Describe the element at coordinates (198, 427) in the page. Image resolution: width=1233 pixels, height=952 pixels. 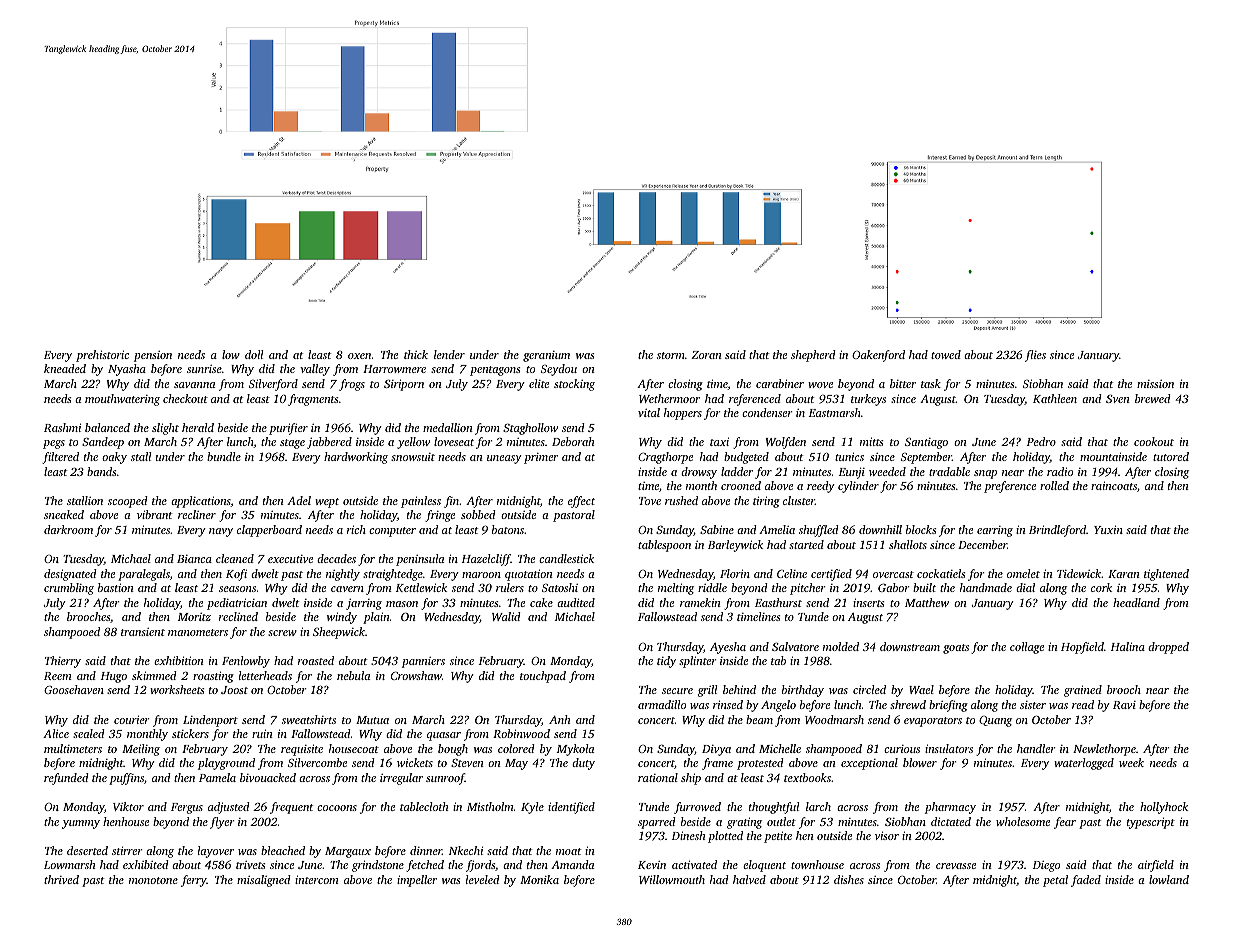
I see `herald` at that location.
